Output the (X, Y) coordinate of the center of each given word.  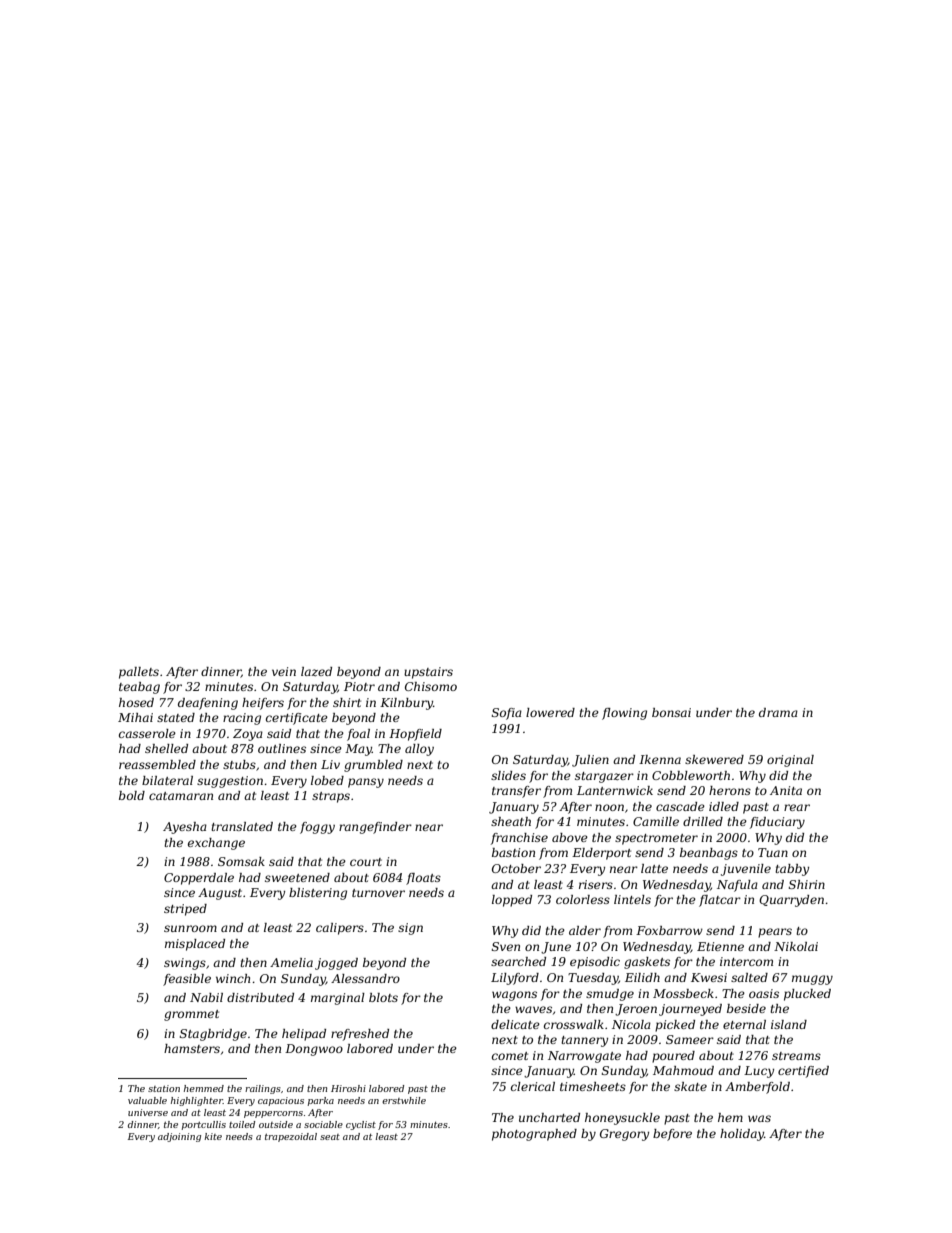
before (672, 1135)
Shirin (807, 884)
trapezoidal (291, 1137)
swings (185, 964)
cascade (680, 806)
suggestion (230, 782)
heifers (263, 704)
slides (508, 775)
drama (778, 712)
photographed (534, 1135)
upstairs (428, 673)
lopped (512, 901)
